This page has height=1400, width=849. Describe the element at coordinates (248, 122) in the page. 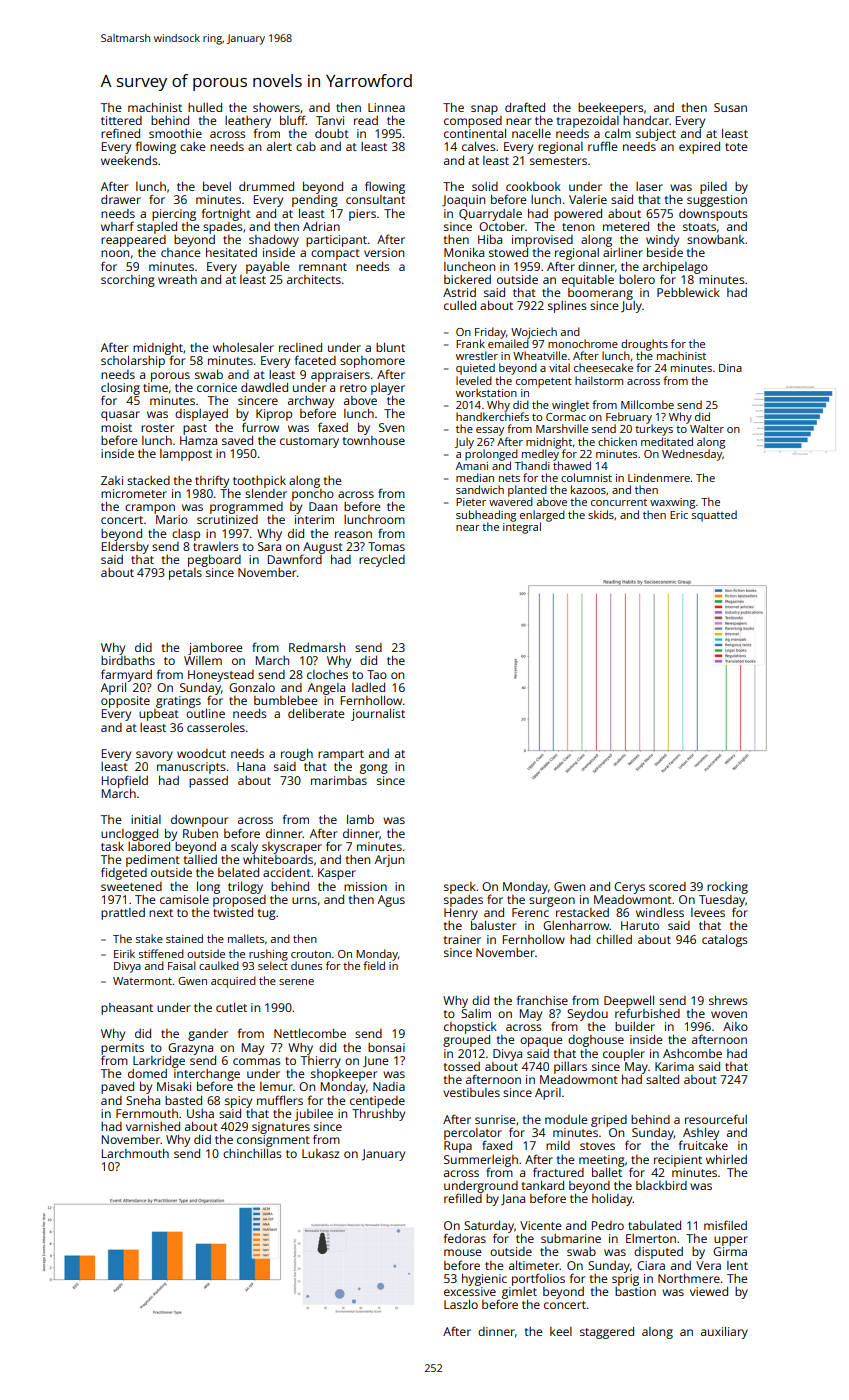

I see `leathery` at that location.
